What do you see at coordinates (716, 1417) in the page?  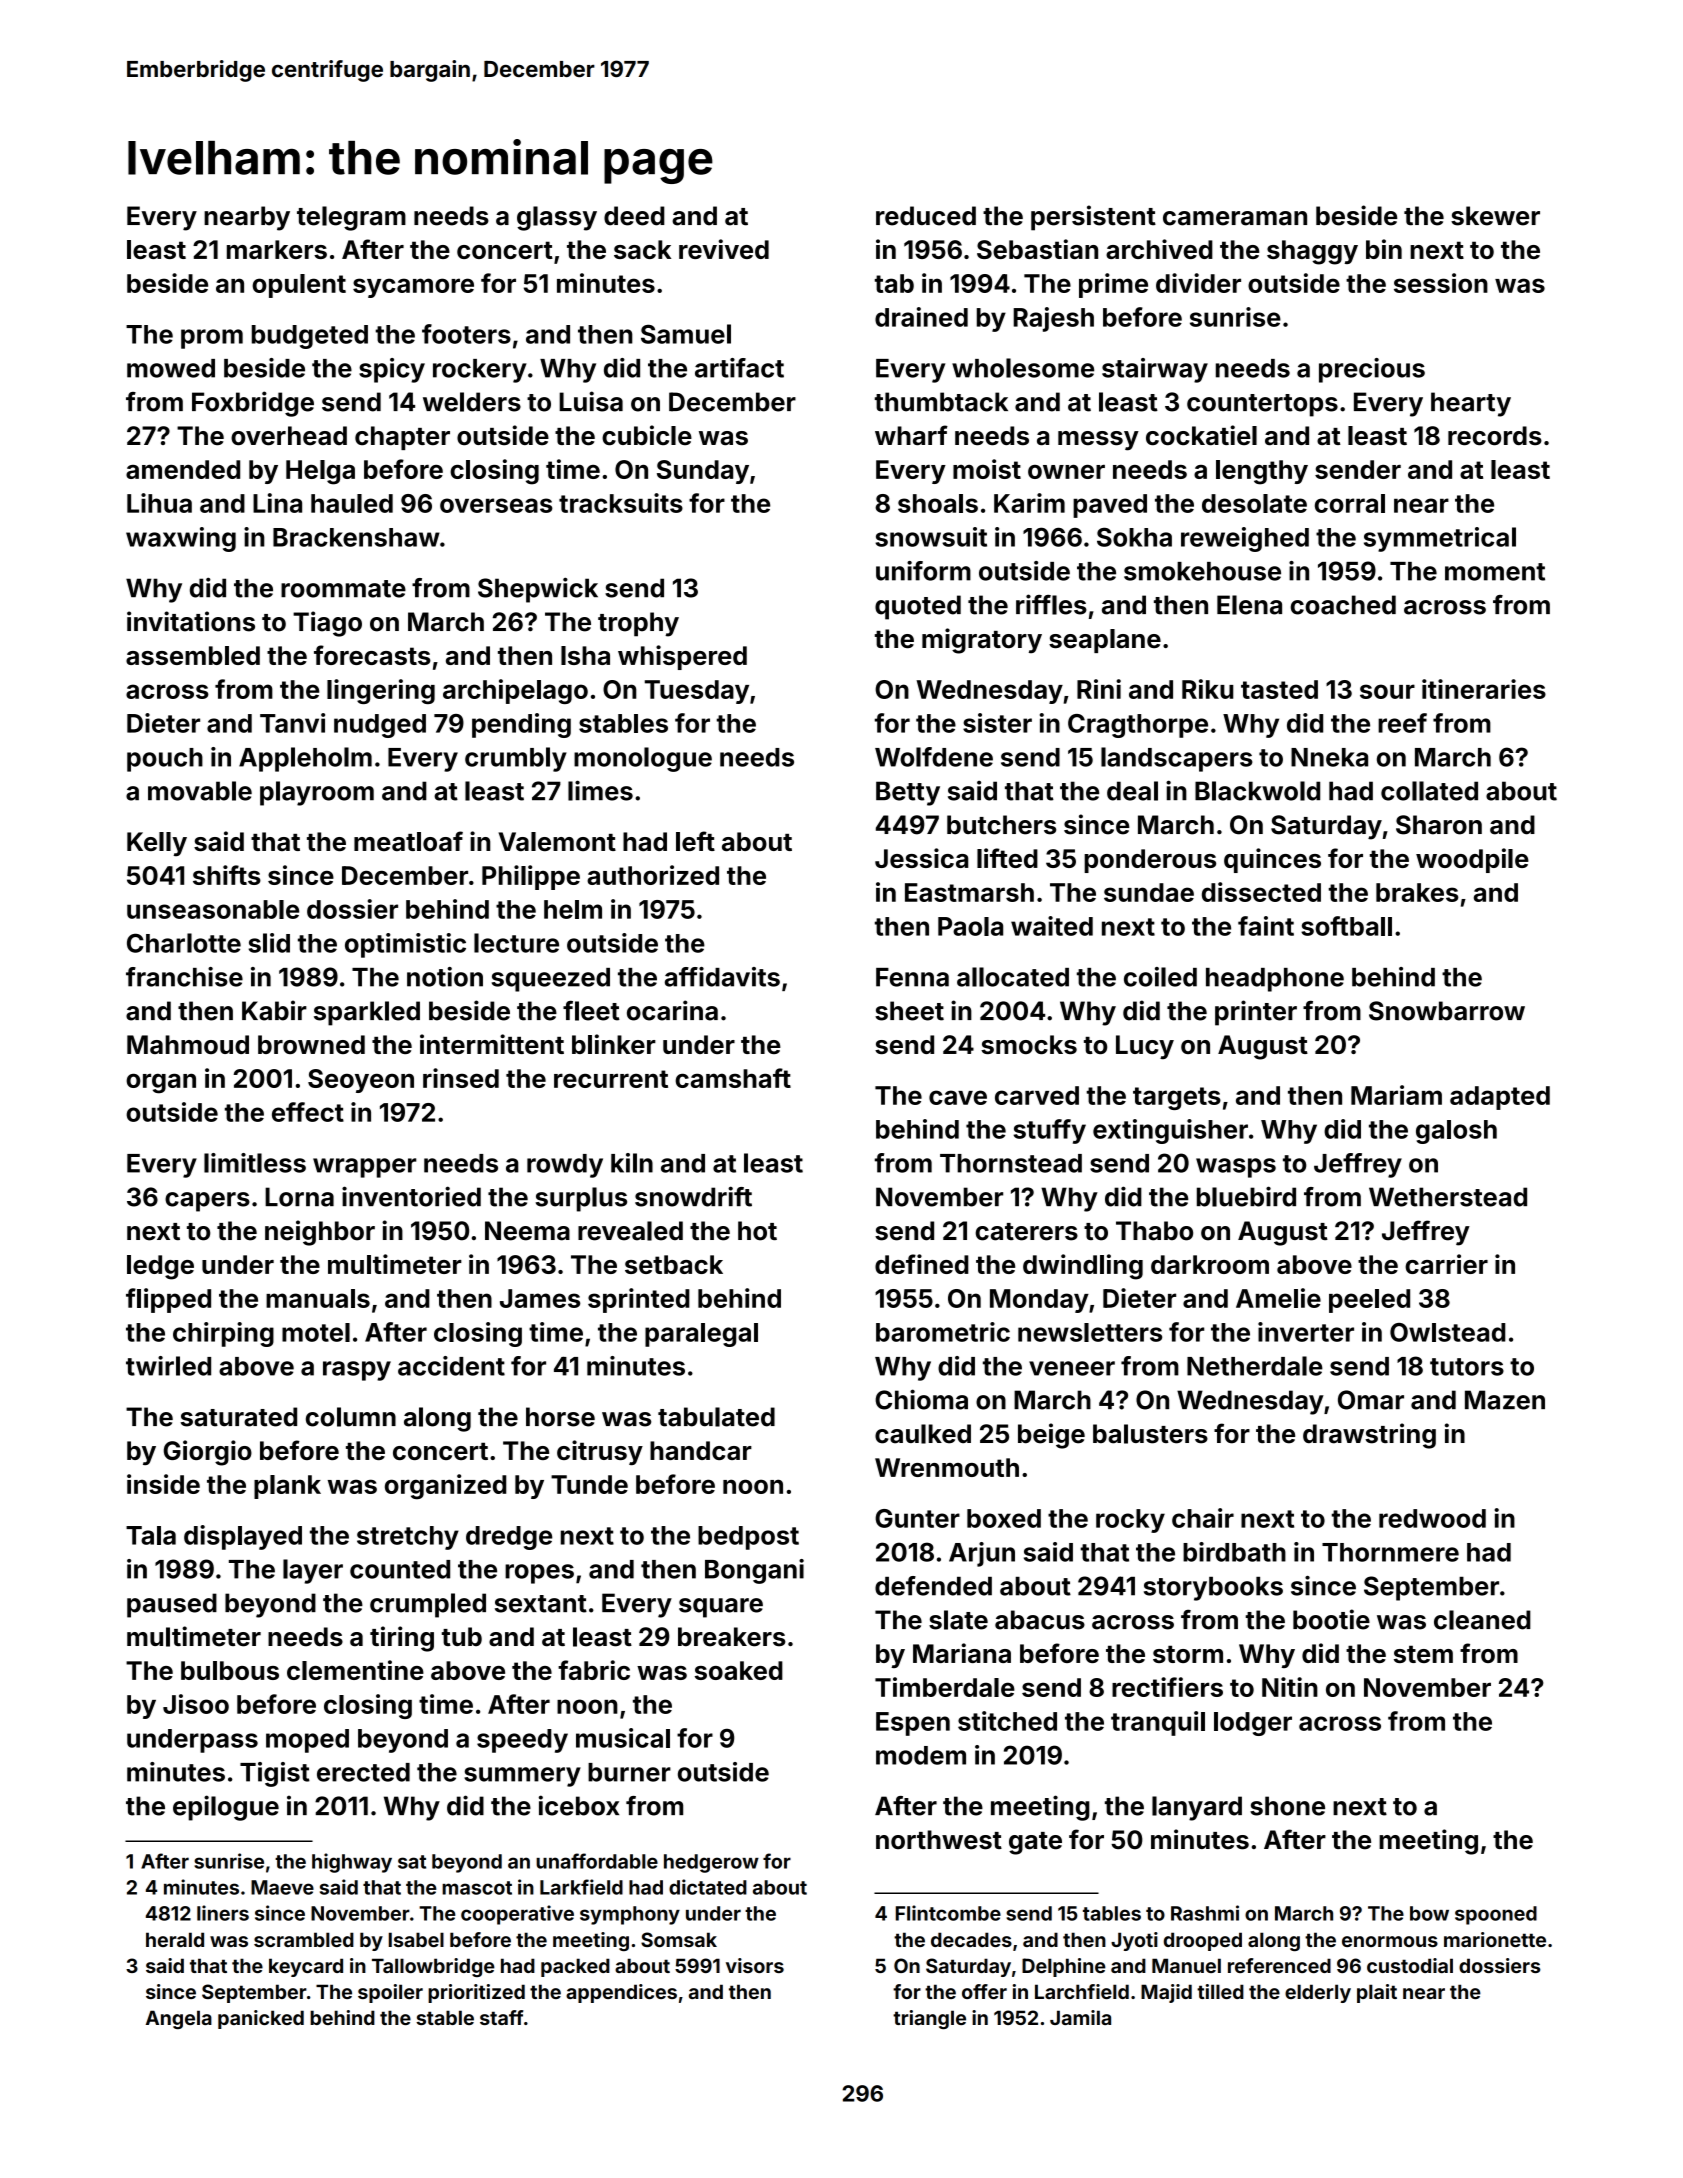 I see `tabulated` at bounding box center [716, 1417].
